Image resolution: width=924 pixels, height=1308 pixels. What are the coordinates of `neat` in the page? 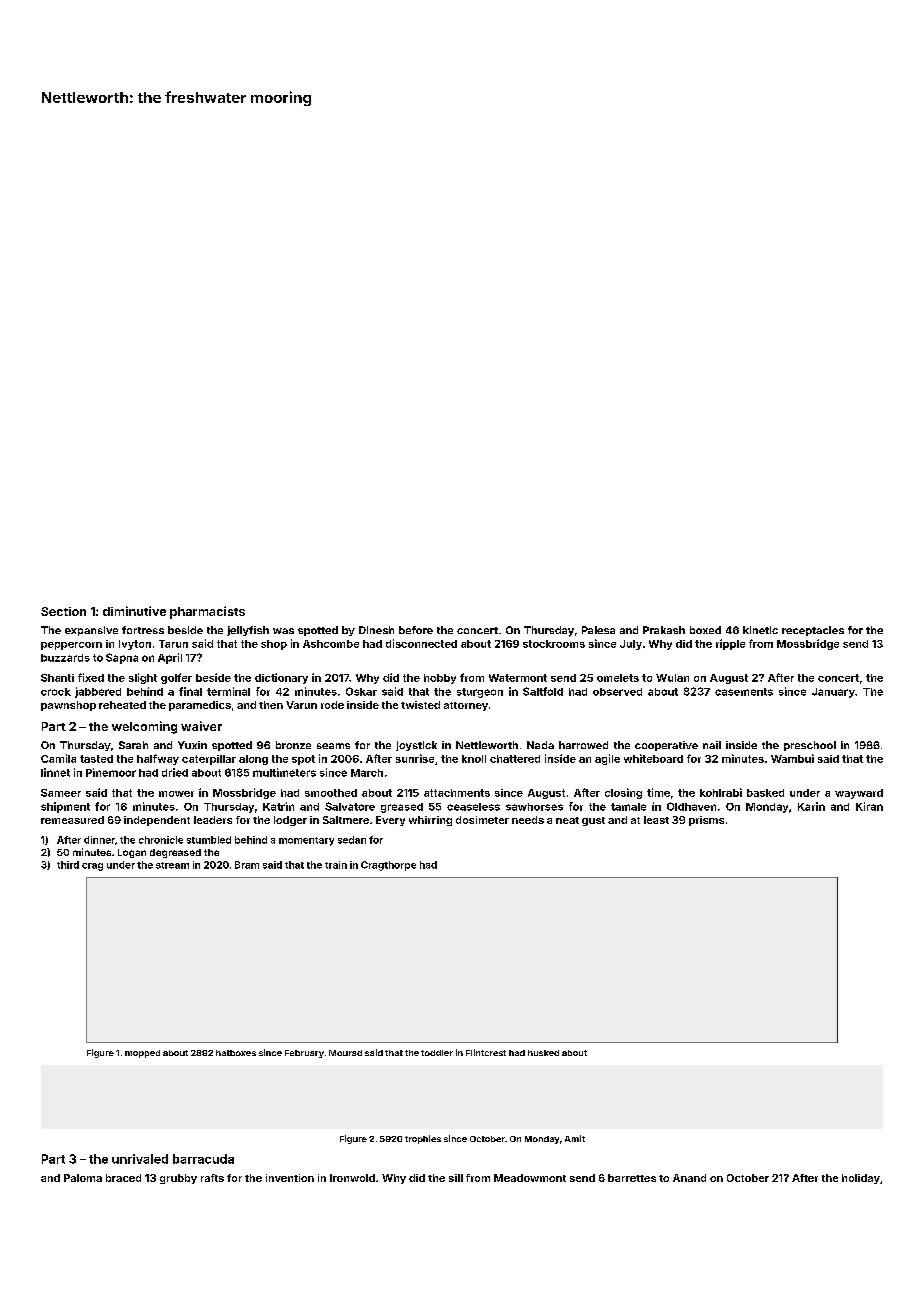 It's located at (567, 820).
